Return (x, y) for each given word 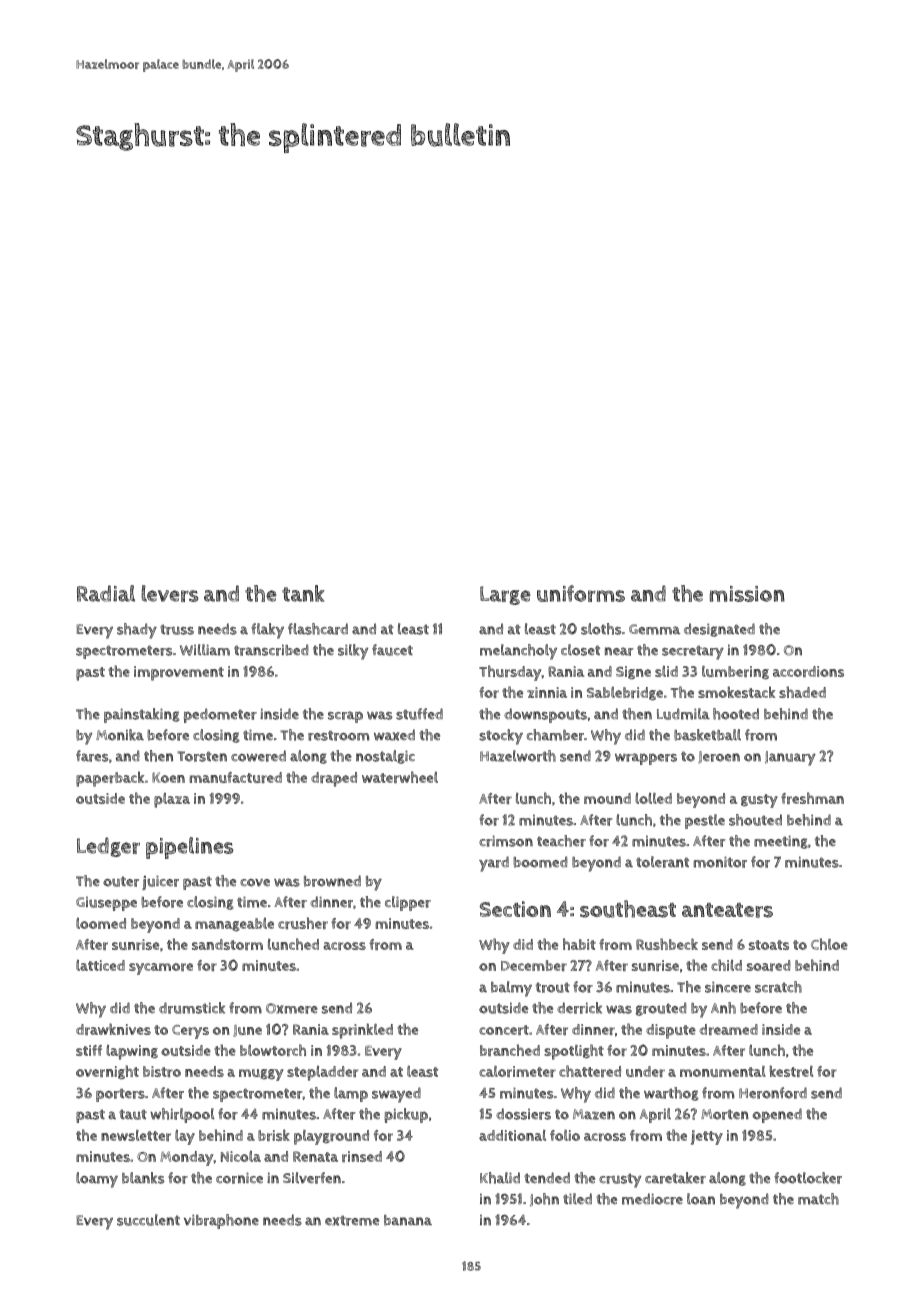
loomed (101, 923)
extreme (352, 1220)
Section (515, 909)
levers (170, 593)
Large (505, 595)
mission (747, 594)
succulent (148, 1220)
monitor (720, 862)
